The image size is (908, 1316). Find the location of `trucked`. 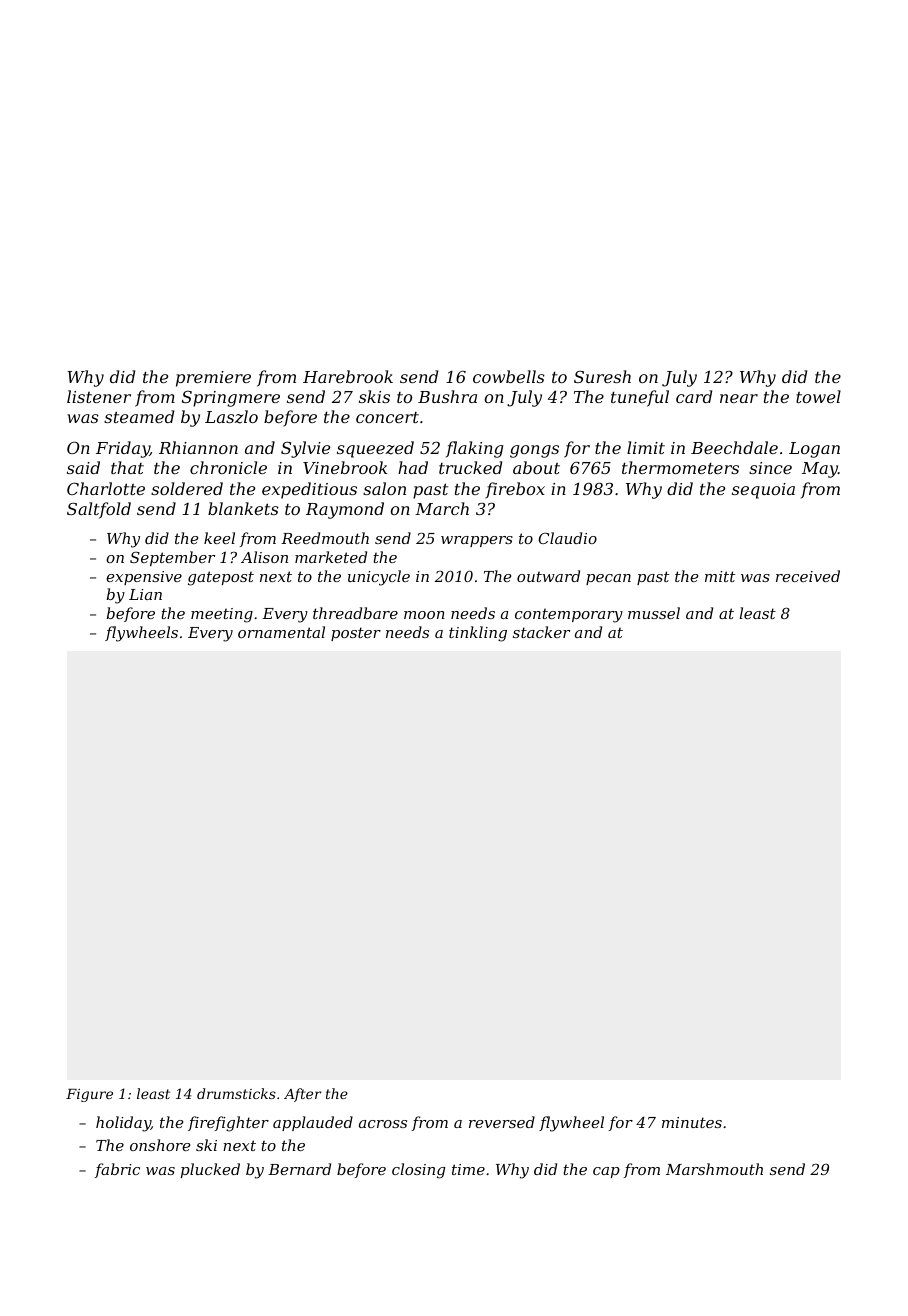

trucked is located at coordinates (470, 467).
